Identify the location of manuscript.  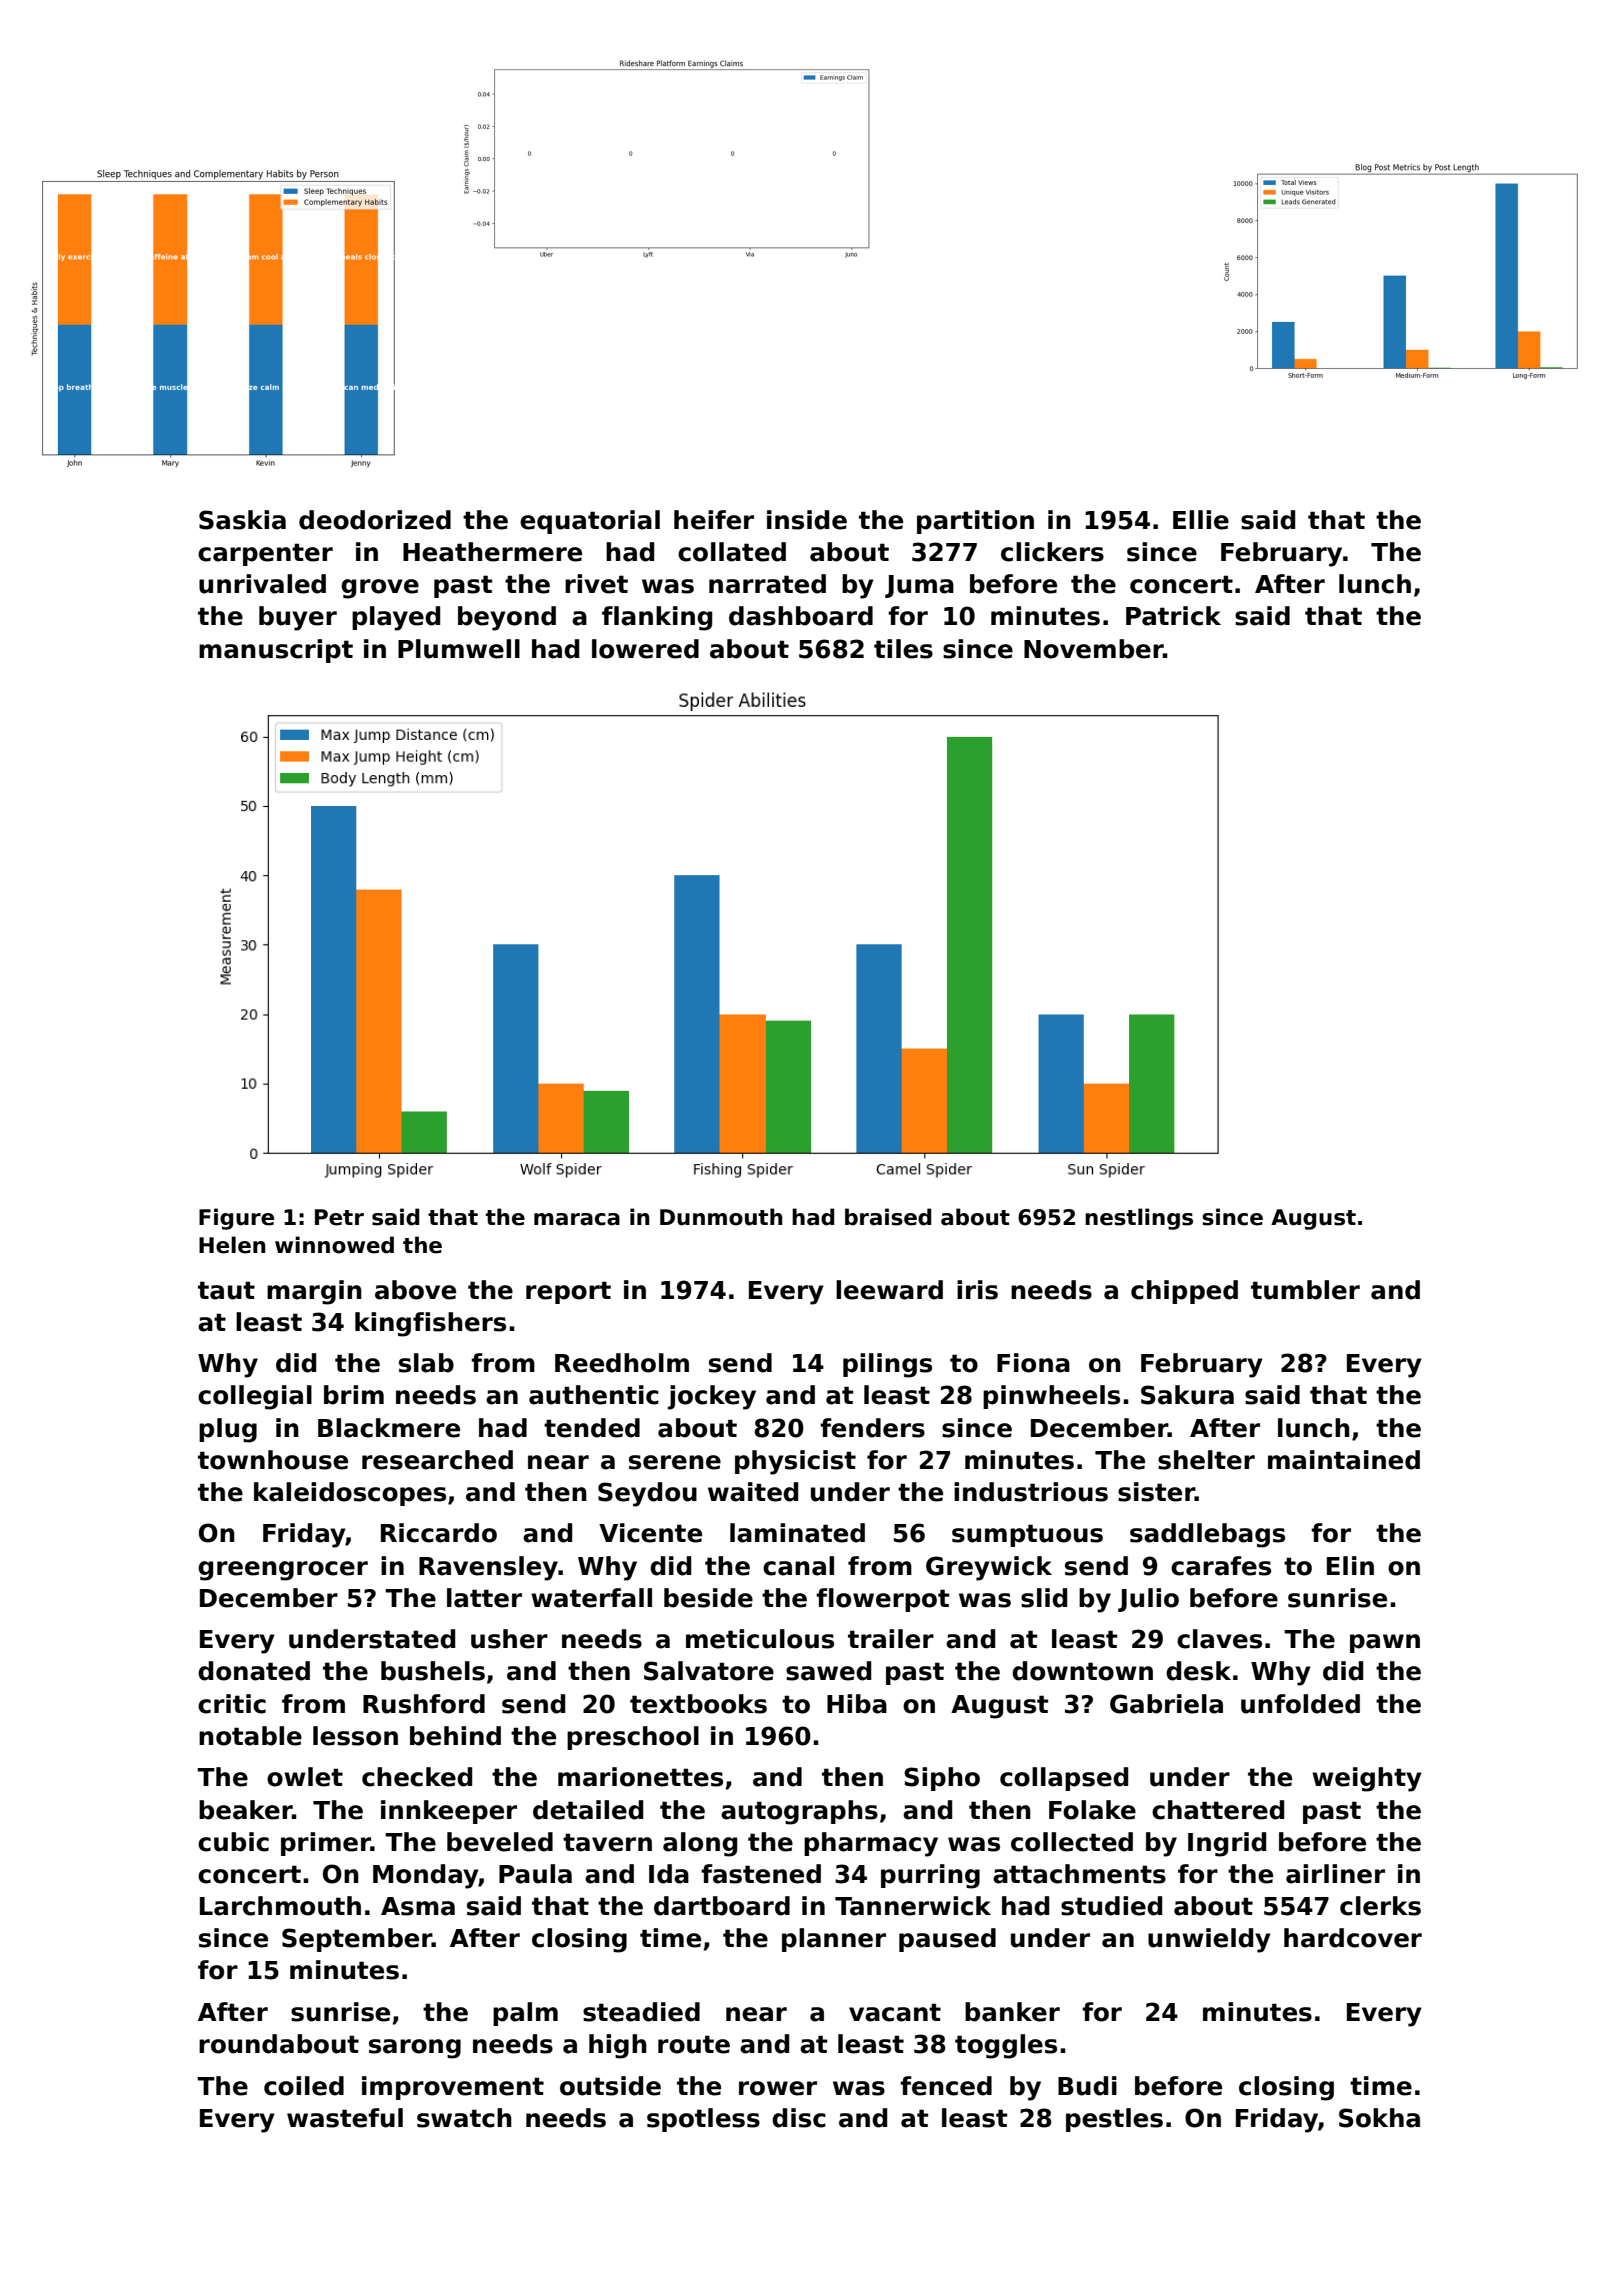
(276, 651).
